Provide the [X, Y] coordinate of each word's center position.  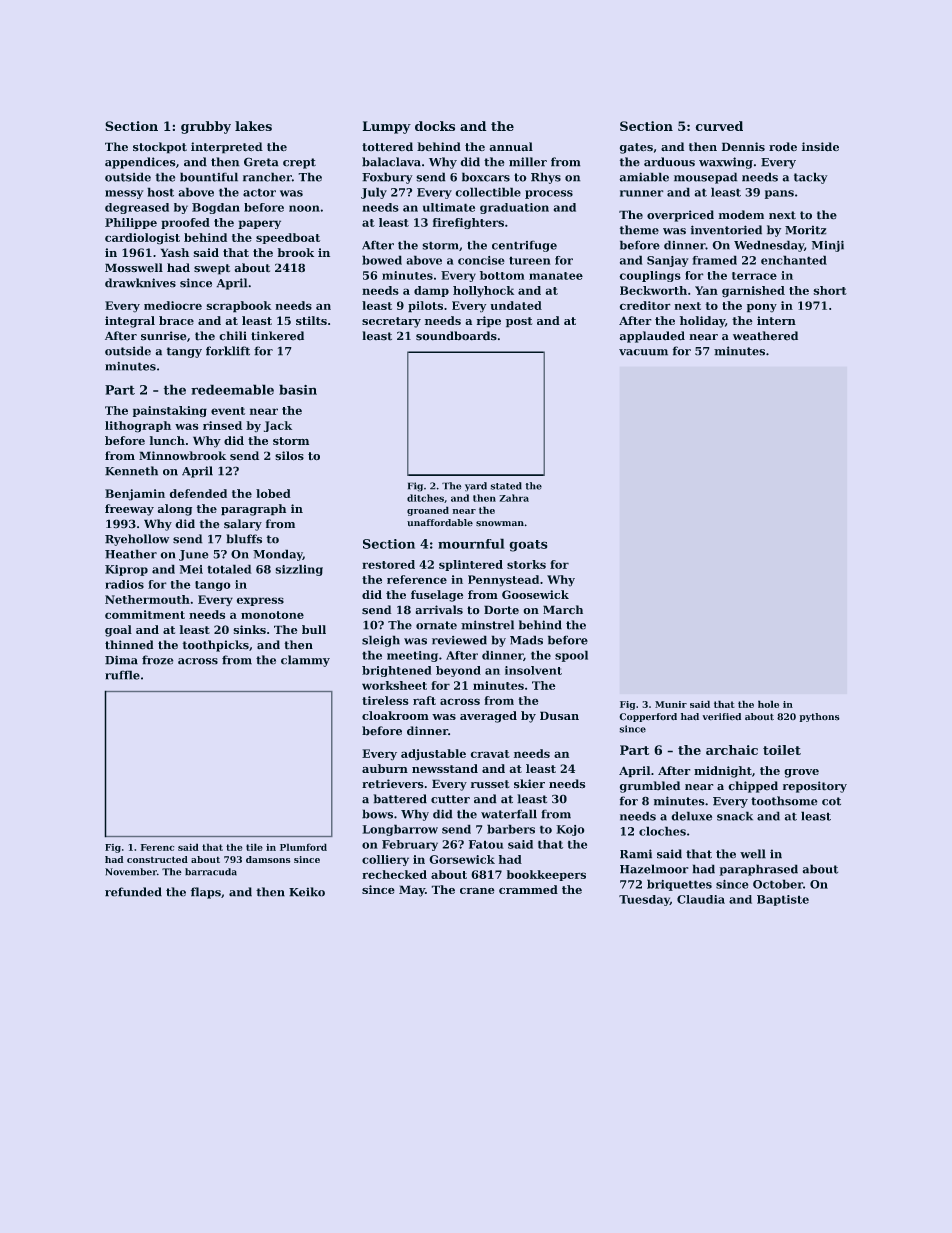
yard [476, 487]
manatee [556, 276]
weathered [765, 336]
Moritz [806, 230]
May [412, 891]
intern [776, 320]
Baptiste [783, 900]
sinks [249, 629]
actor [259, 192]
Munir [671, 704]
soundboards [456, 336]
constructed [157, 859]
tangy [184, 352]
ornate [436, 625]
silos [289, 456]
